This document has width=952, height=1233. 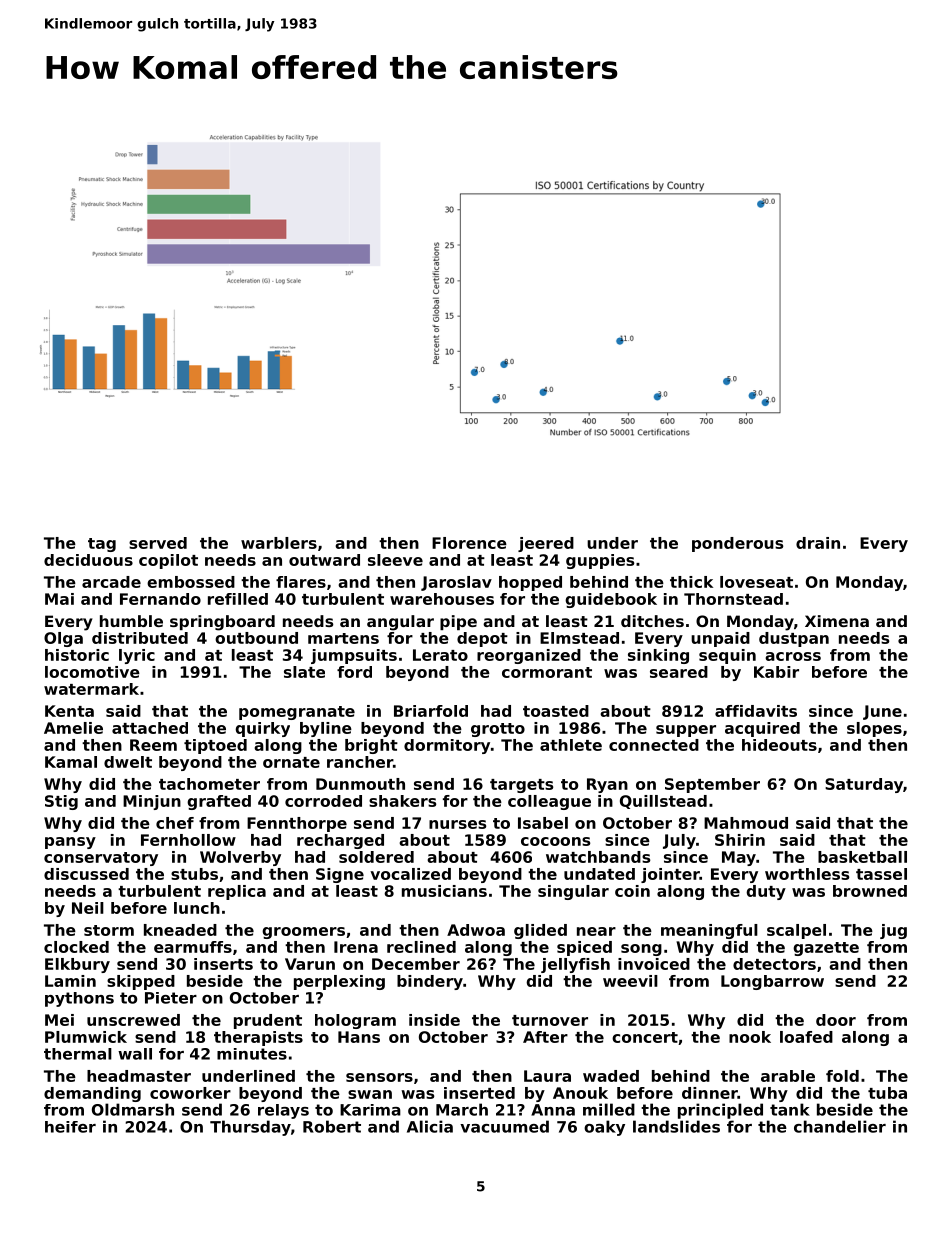 What do you see at coordinates (479, 1093) in the document?
I see `inserted` at bounding box center [479, 1093].
